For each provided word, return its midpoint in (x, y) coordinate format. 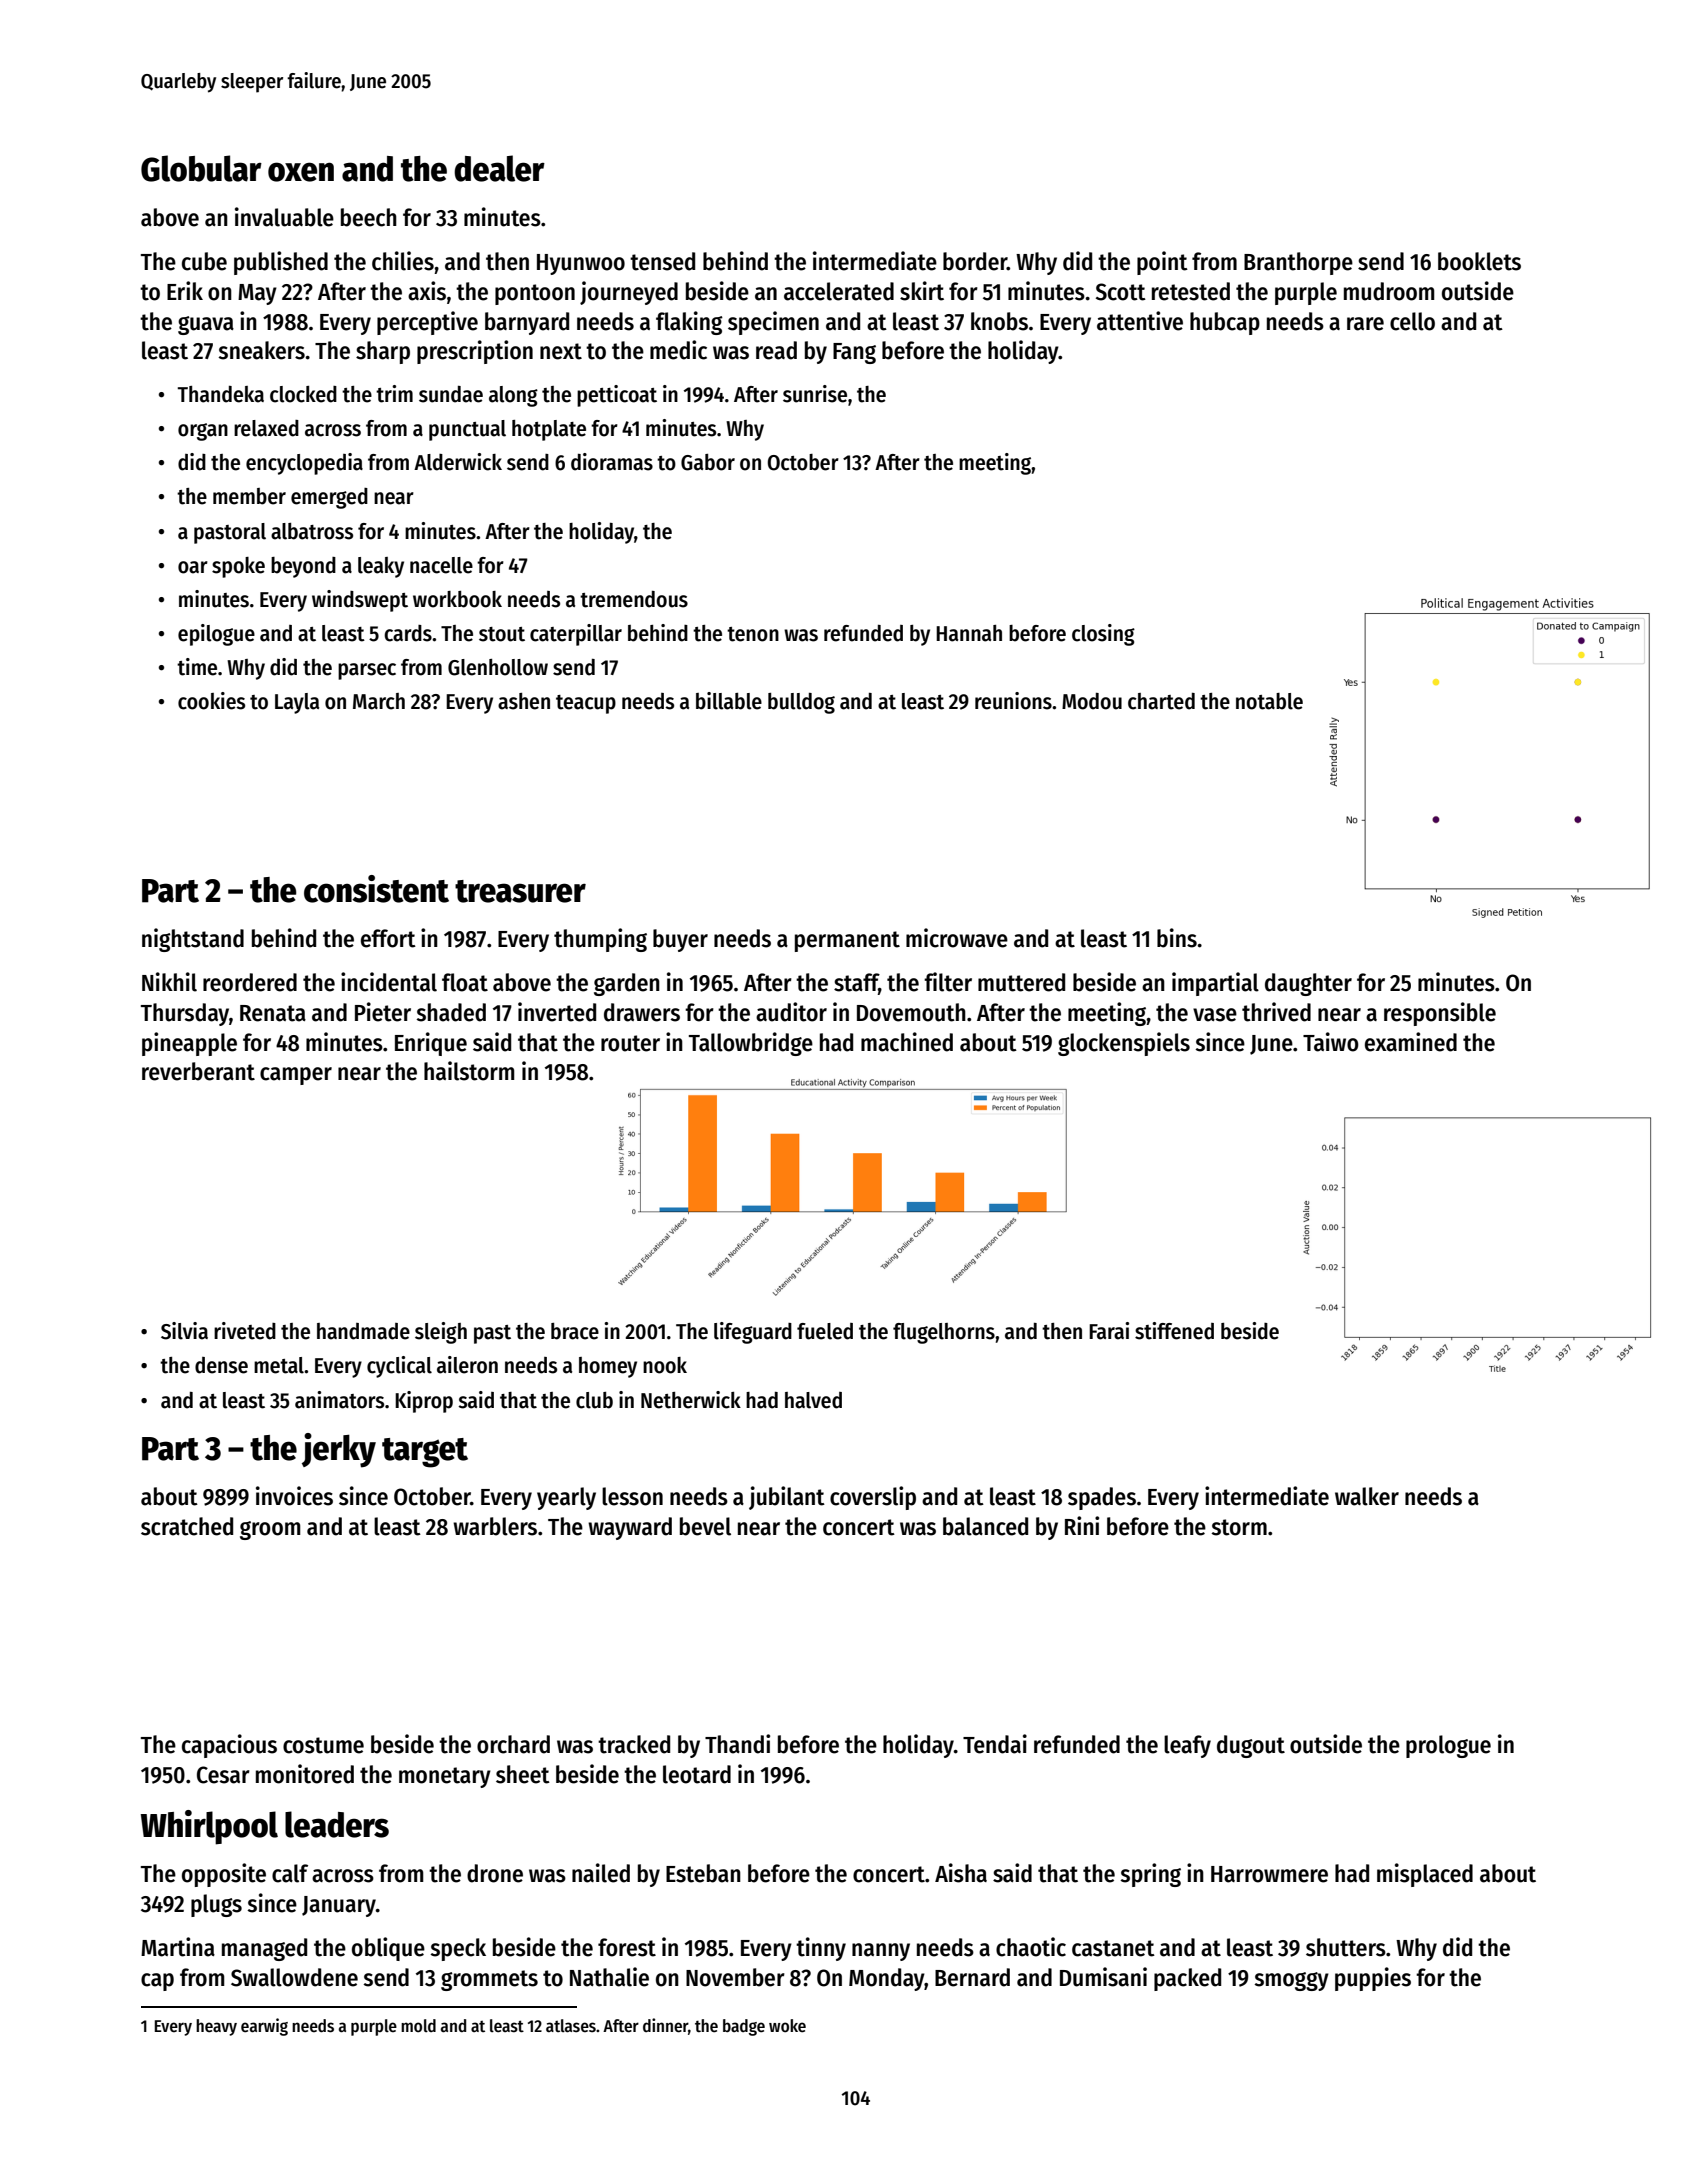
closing (1103, 635)
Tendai (995, 1744)
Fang (854, 353)
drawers (642, 1012)
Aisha (961, 1873)
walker (1367, 1496)
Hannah (969, 633)
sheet (523, 1774)
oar (193, 567)
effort (388, 938)
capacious (229, 1746)
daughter (1308, 984)
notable (1269, 701)
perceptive (427, 323)
